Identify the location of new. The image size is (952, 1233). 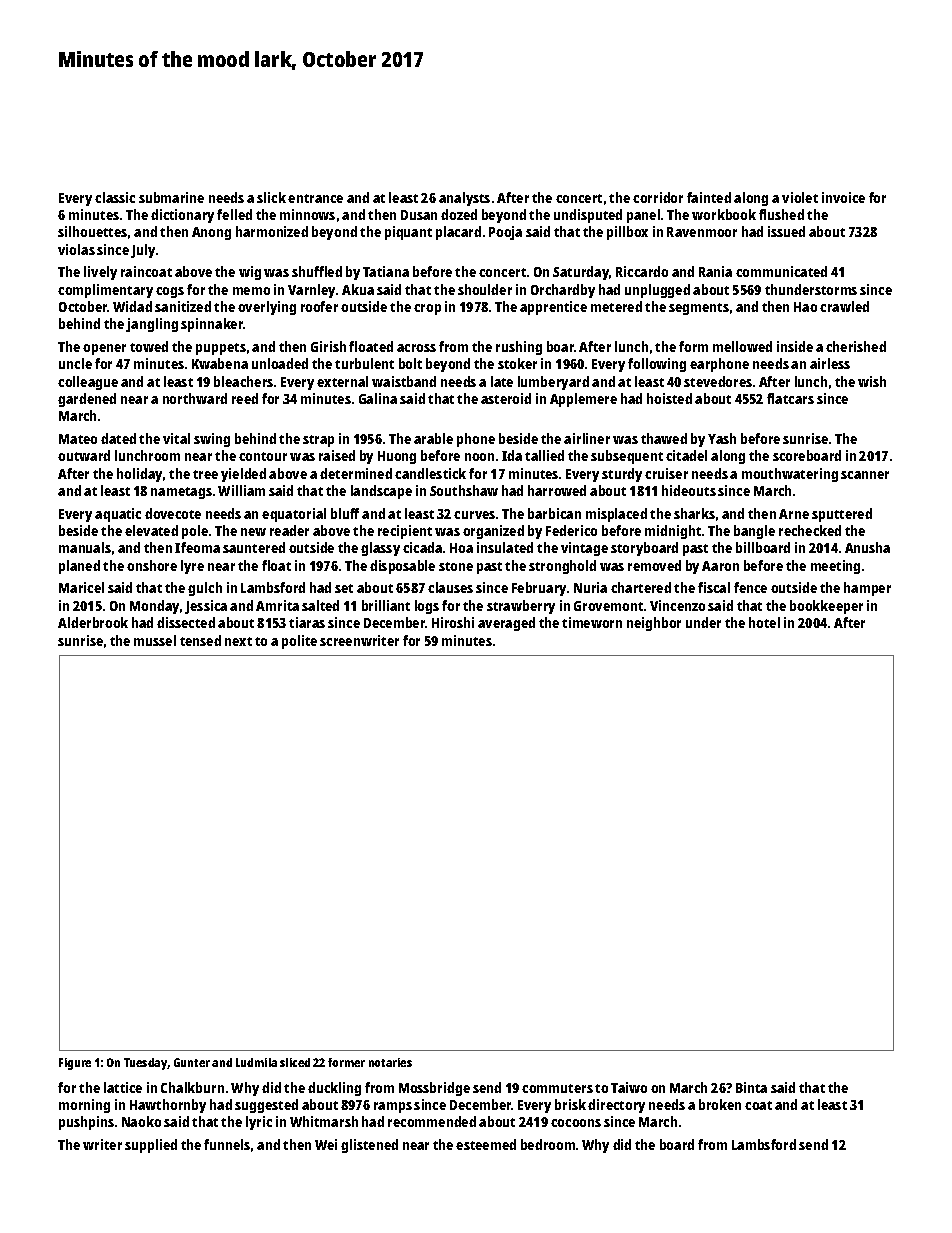
(253, 532).
